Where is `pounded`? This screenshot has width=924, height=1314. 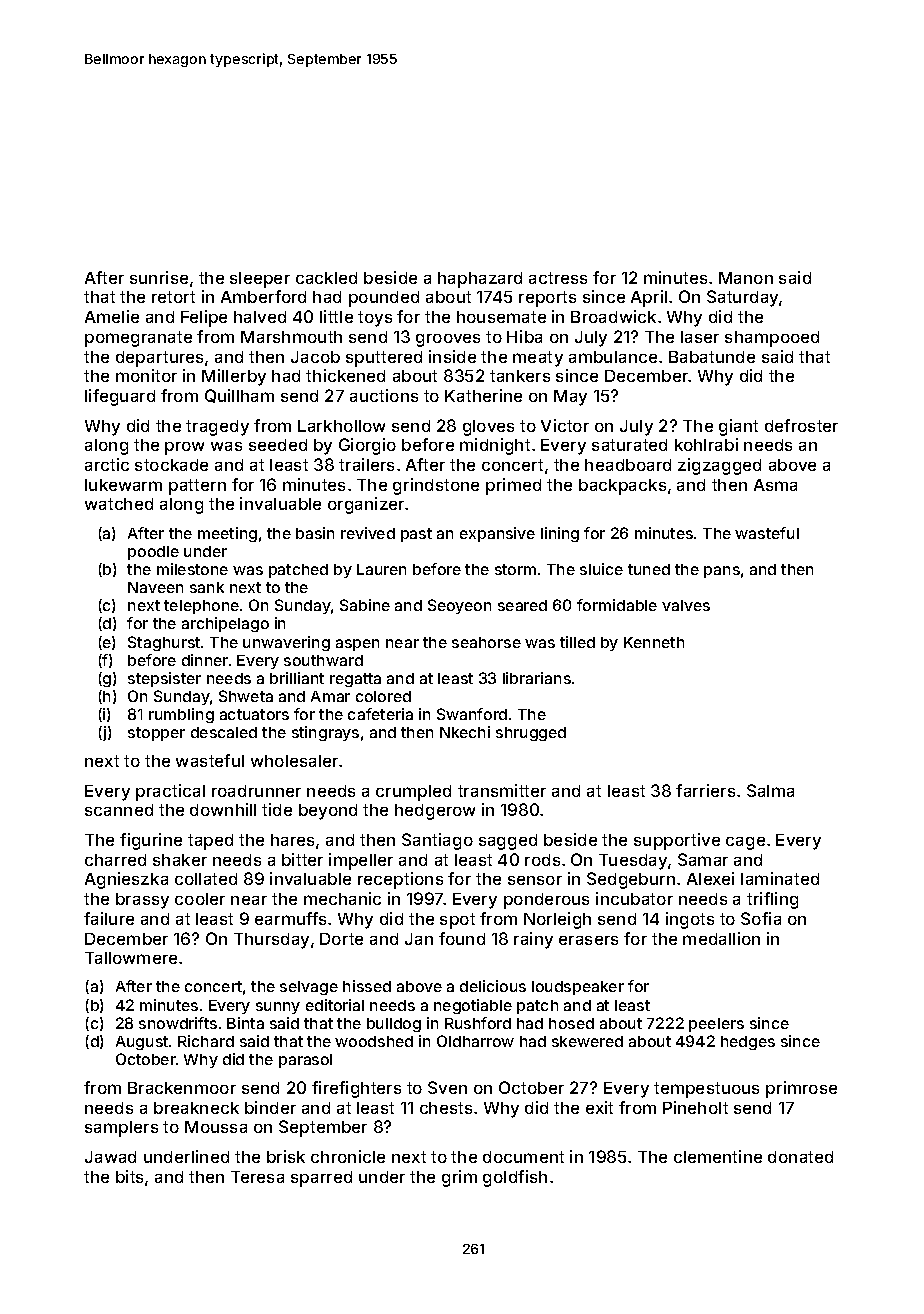
pounded is located at coordinates (384, 299).
